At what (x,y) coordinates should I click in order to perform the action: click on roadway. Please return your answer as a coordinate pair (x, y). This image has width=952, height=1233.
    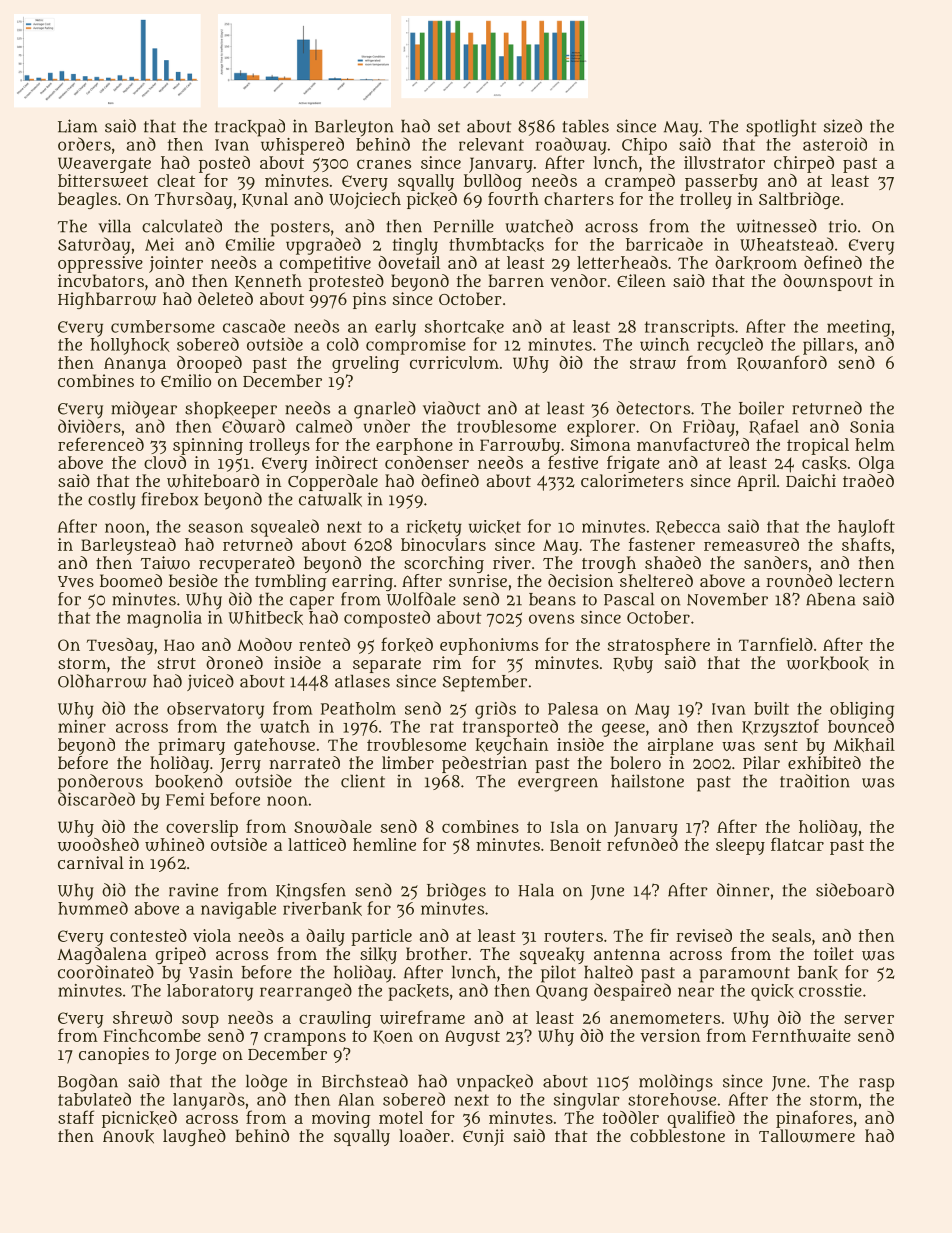
    Looking at the image, I should click on (571, 146).
